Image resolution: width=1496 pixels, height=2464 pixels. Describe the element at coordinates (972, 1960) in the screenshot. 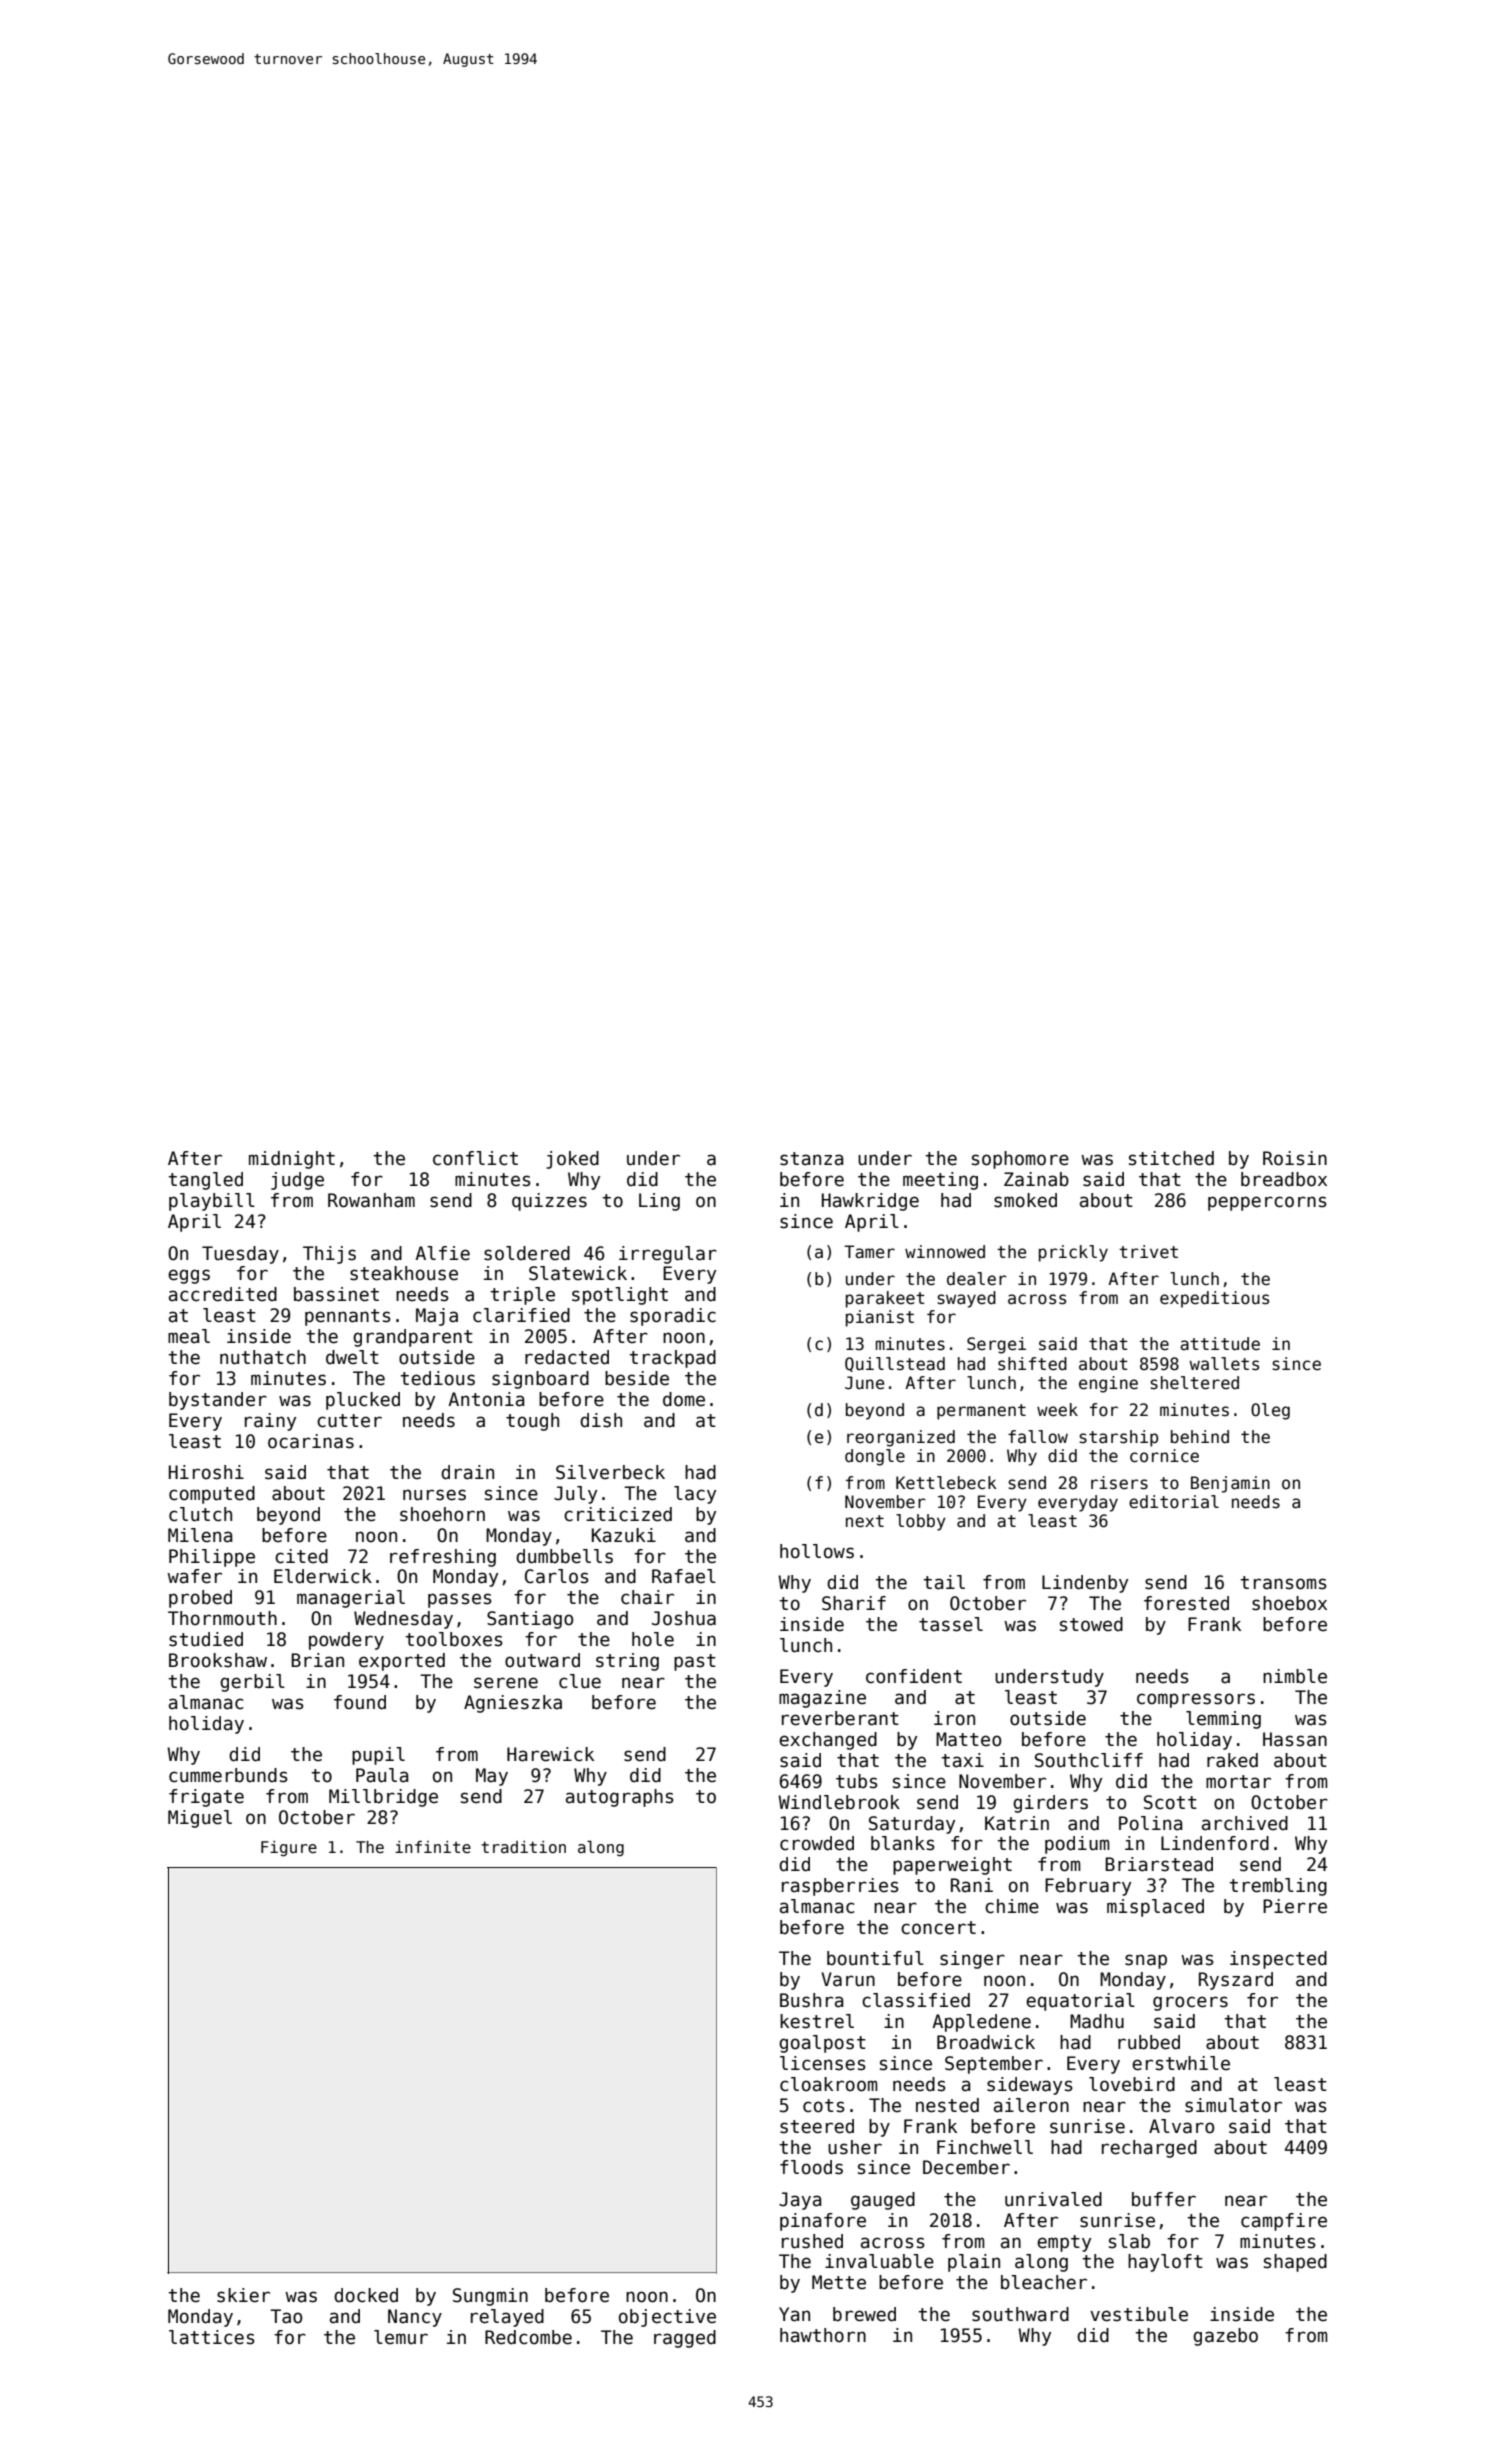

I see `singer` at that location.
